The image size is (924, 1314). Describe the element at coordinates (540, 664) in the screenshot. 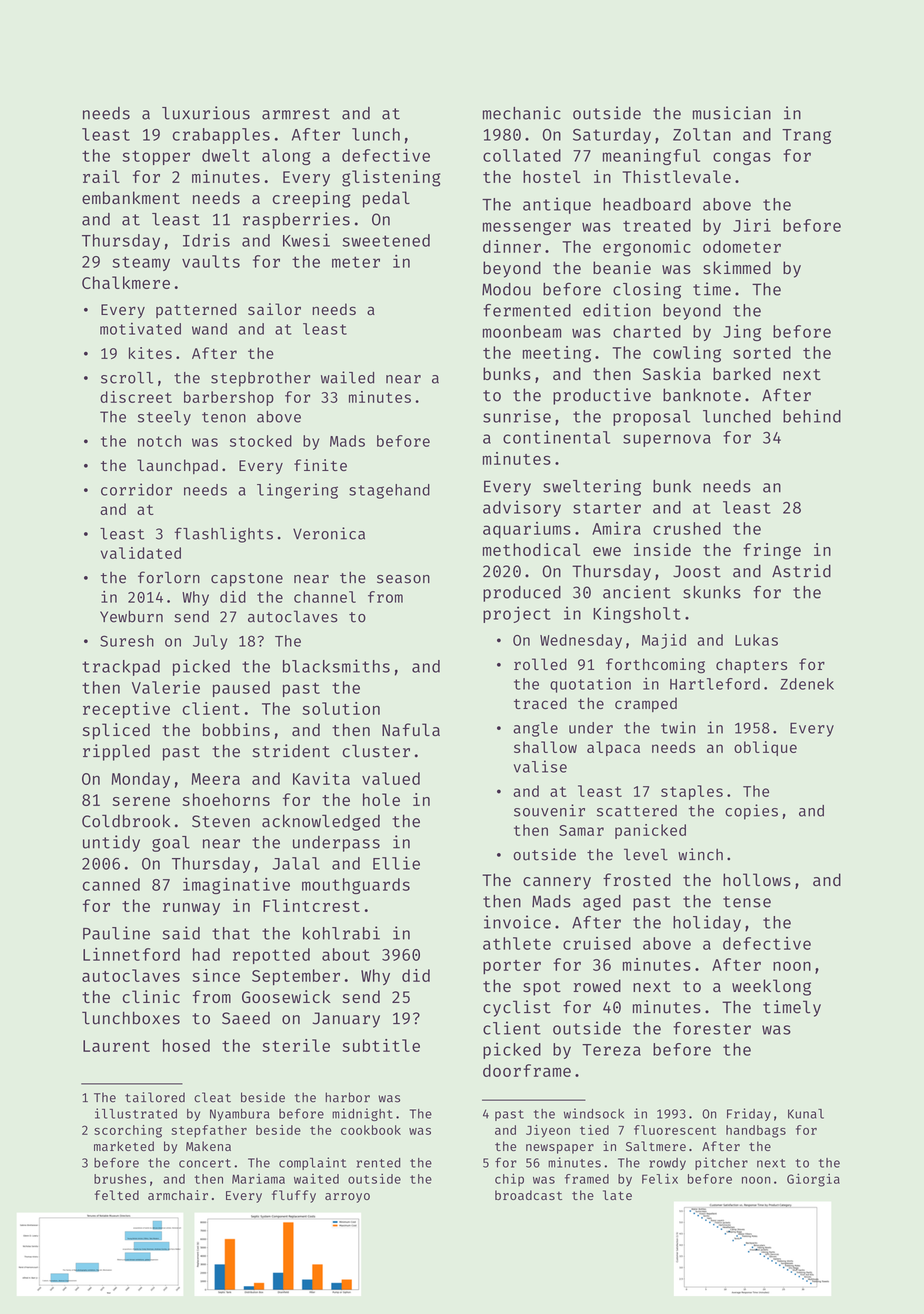

I see `rolled` at that location.
